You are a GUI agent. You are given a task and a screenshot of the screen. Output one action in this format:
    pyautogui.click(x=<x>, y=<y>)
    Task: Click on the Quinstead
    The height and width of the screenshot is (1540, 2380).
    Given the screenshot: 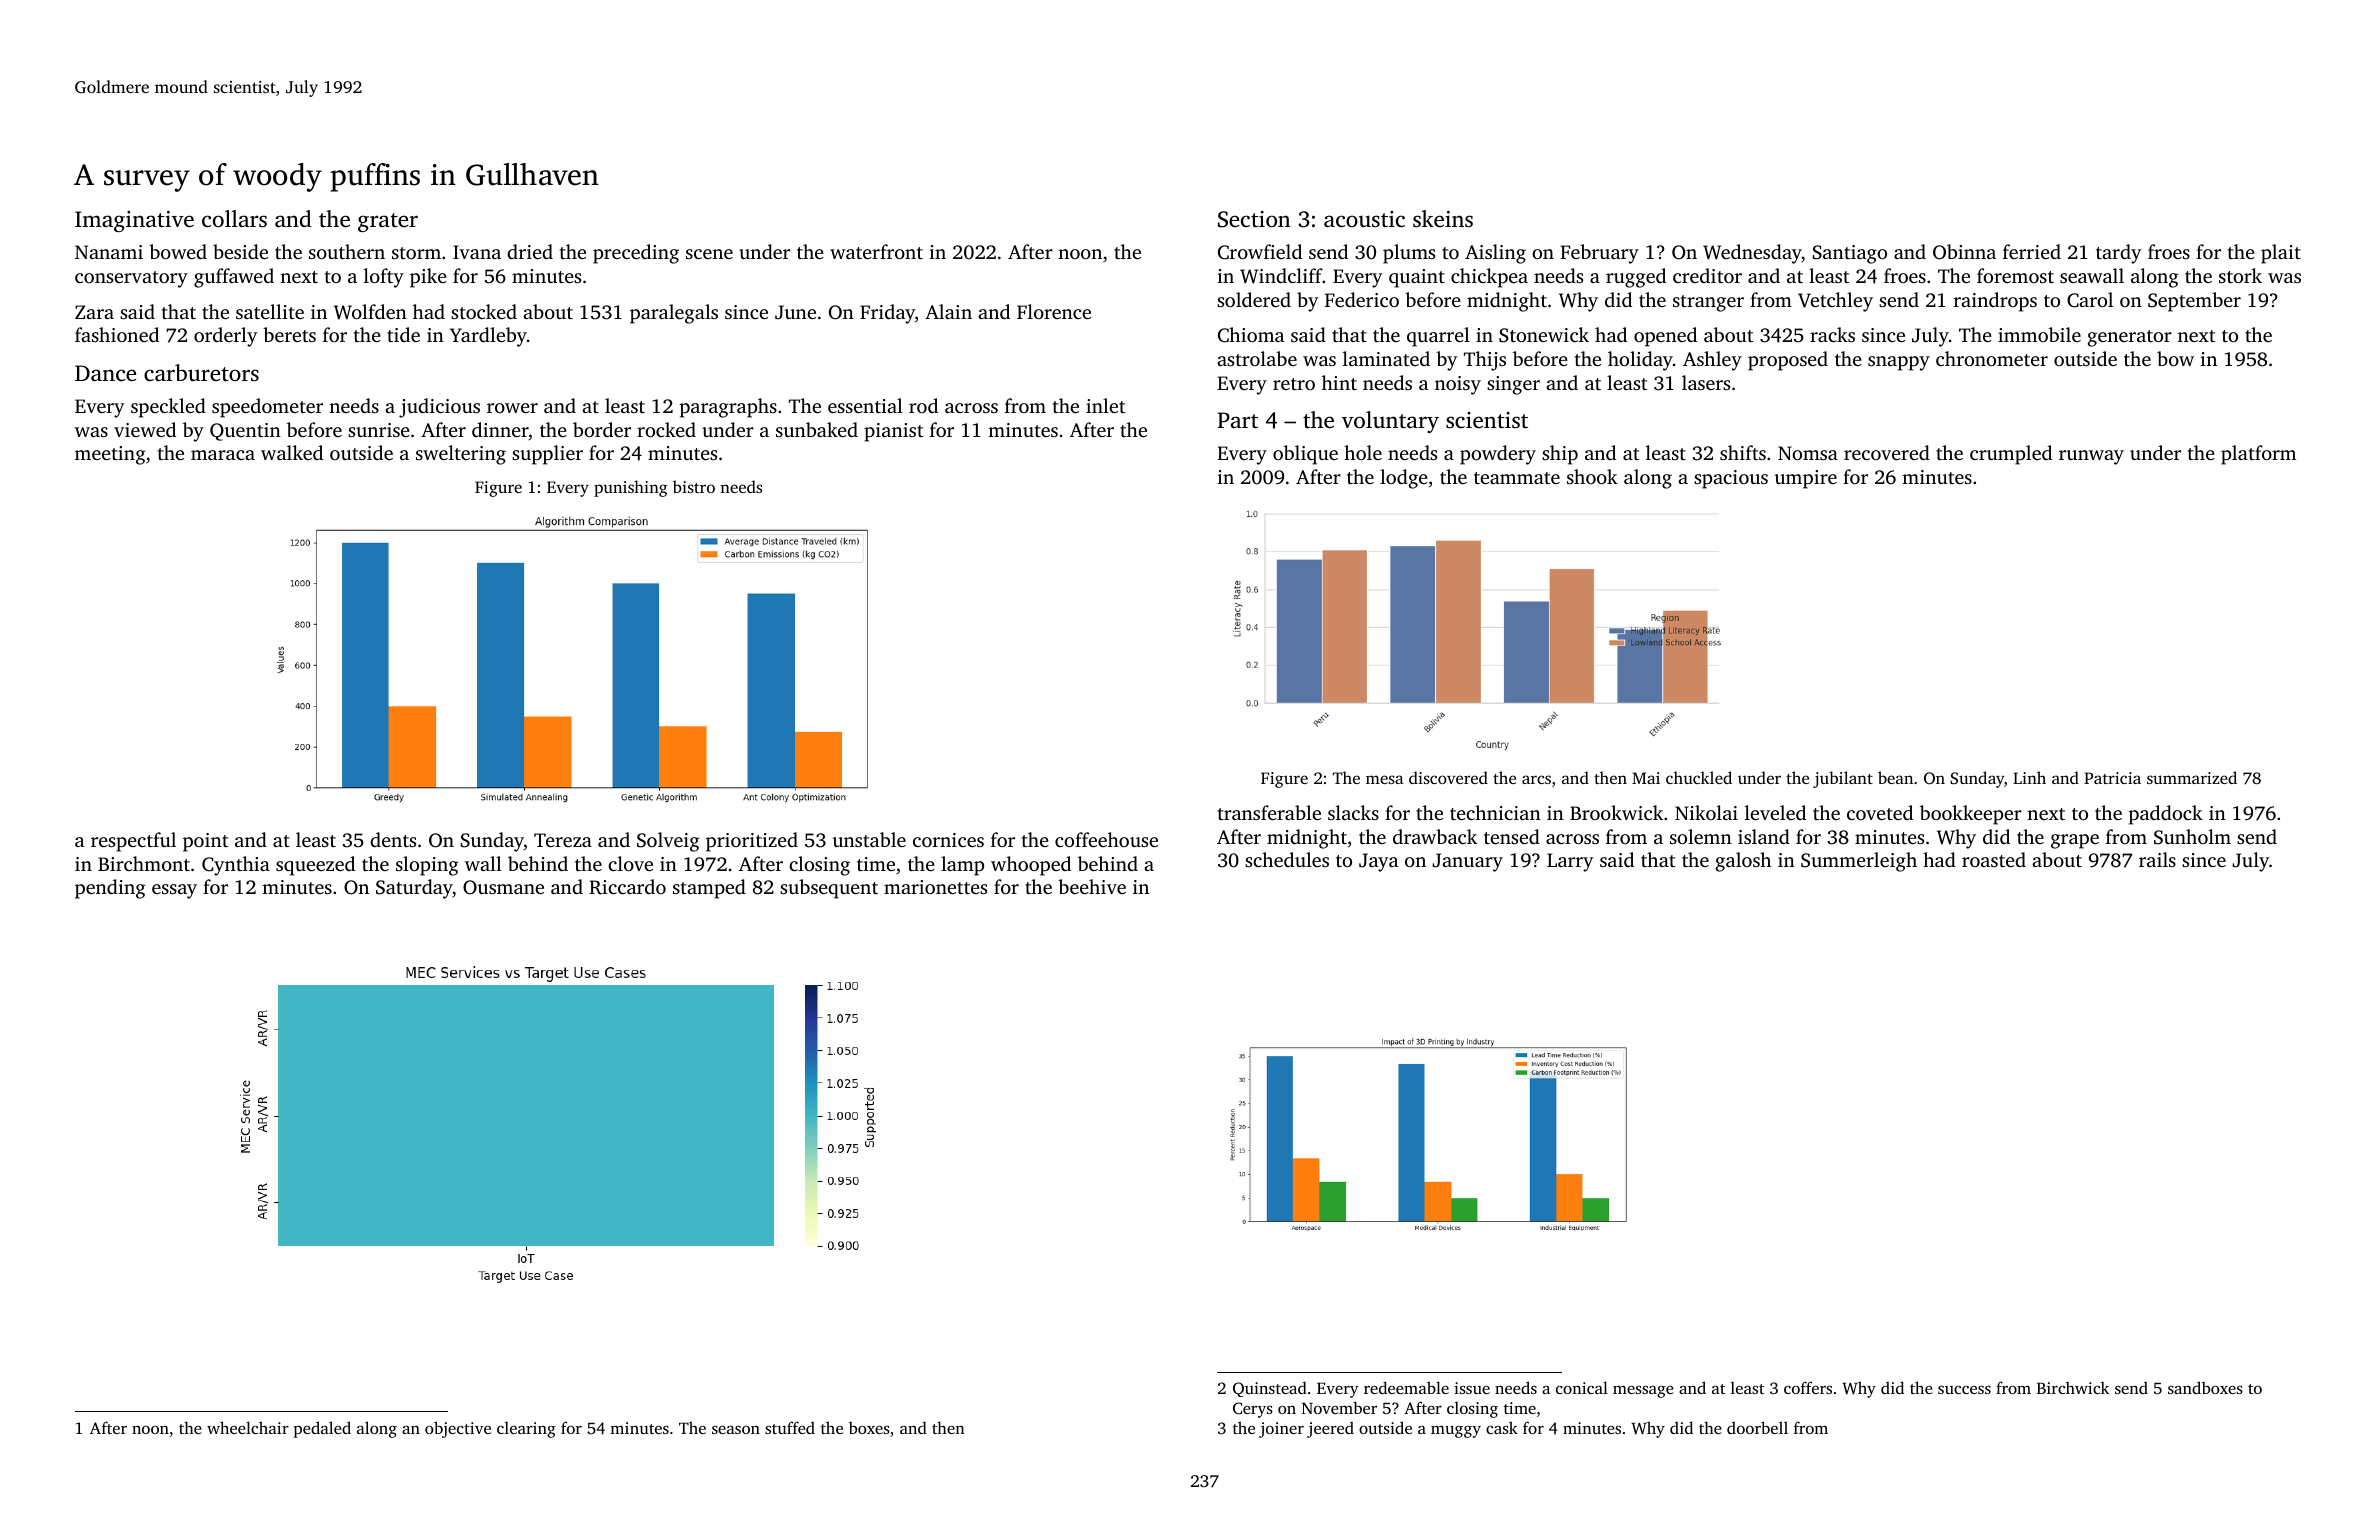 What is the action you would take?
    pyautogui.click(x=1270, y=1389)
